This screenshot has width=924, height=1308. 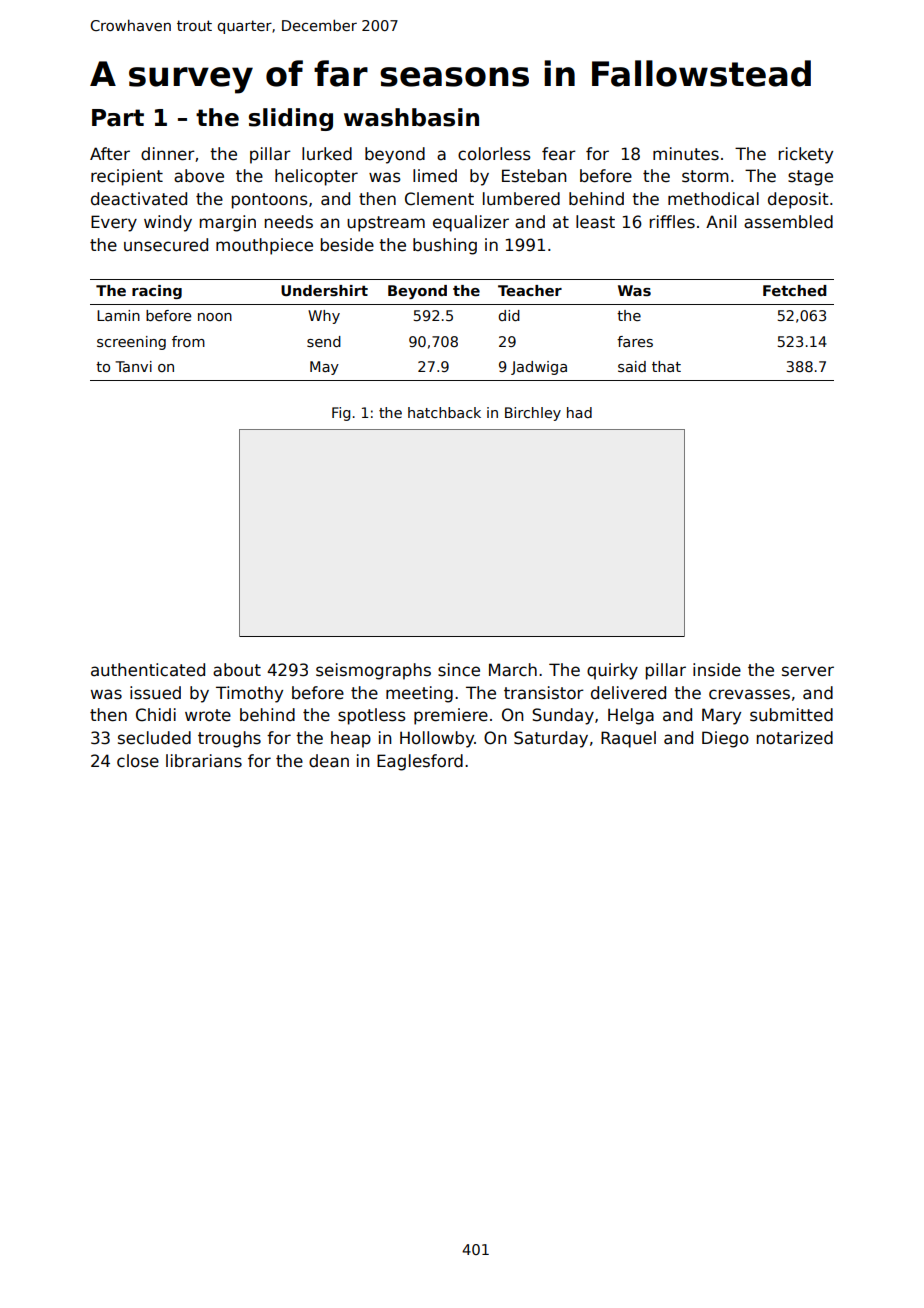 What do you see at coordinates (237, 670) in the screenshot?
I see `about` at bounding box center [237, 670].
